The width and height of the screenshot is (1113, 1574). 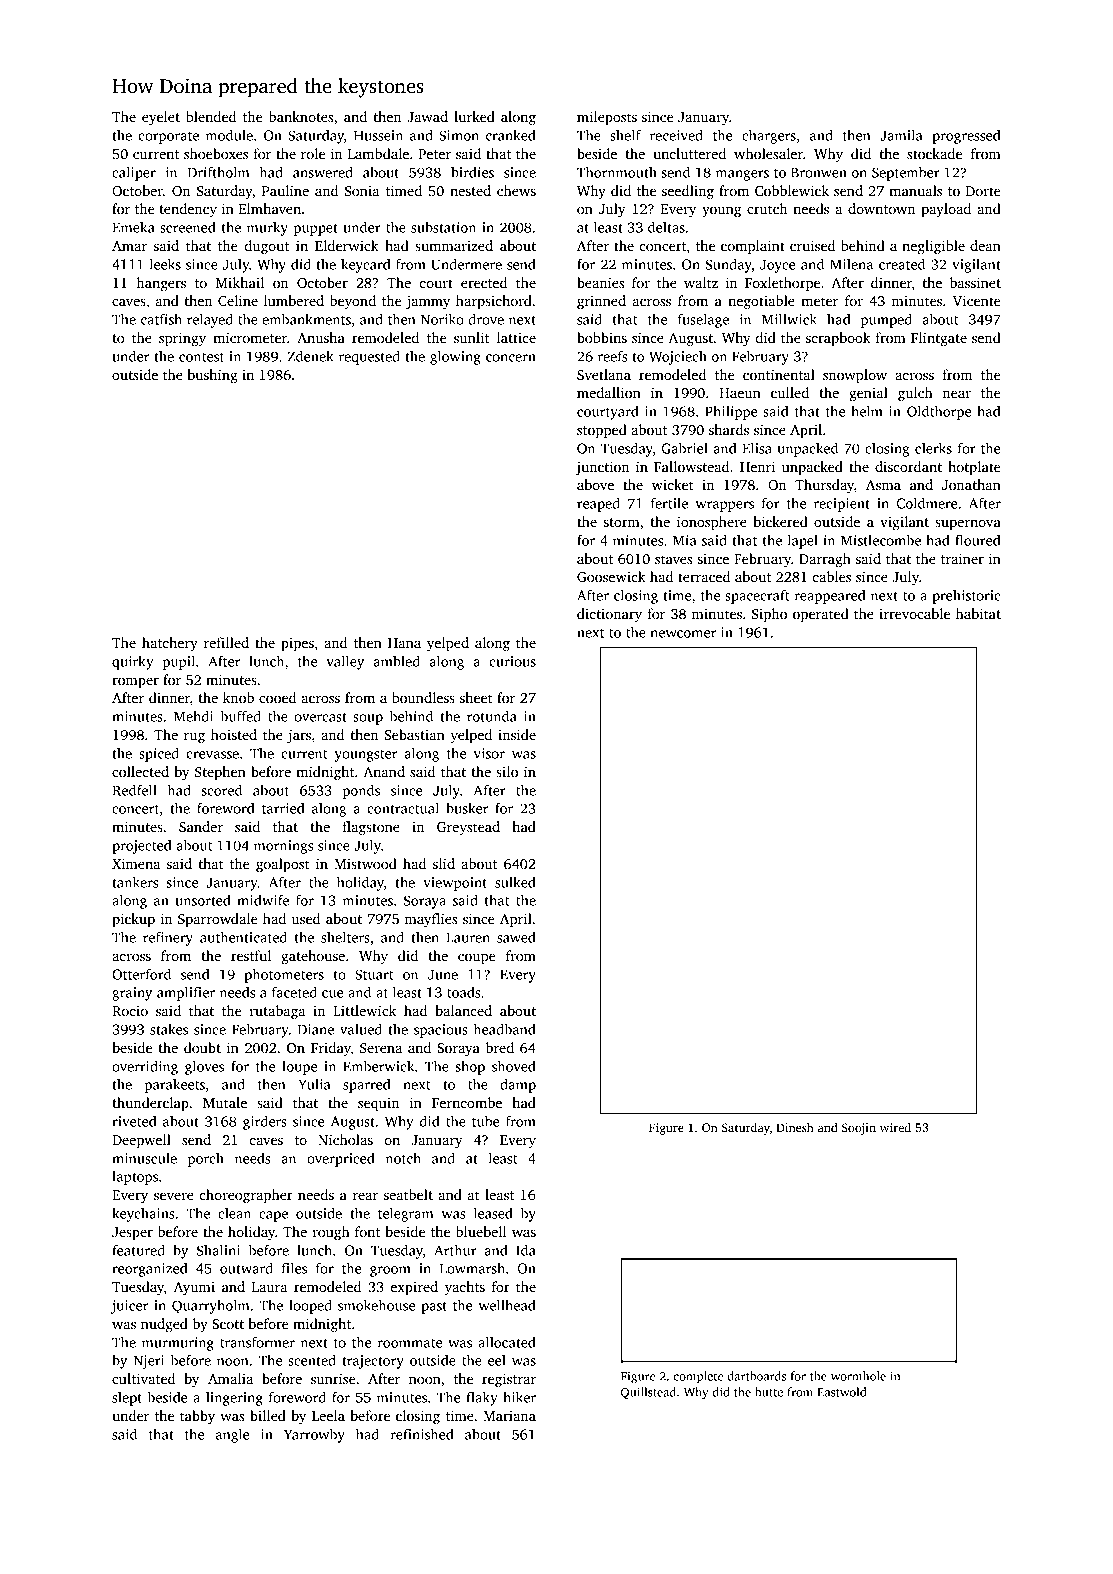 What do you see at coordinates (129, 1307) in the screenshot?
I see `juicer` at bounding box center [129, 1307].
